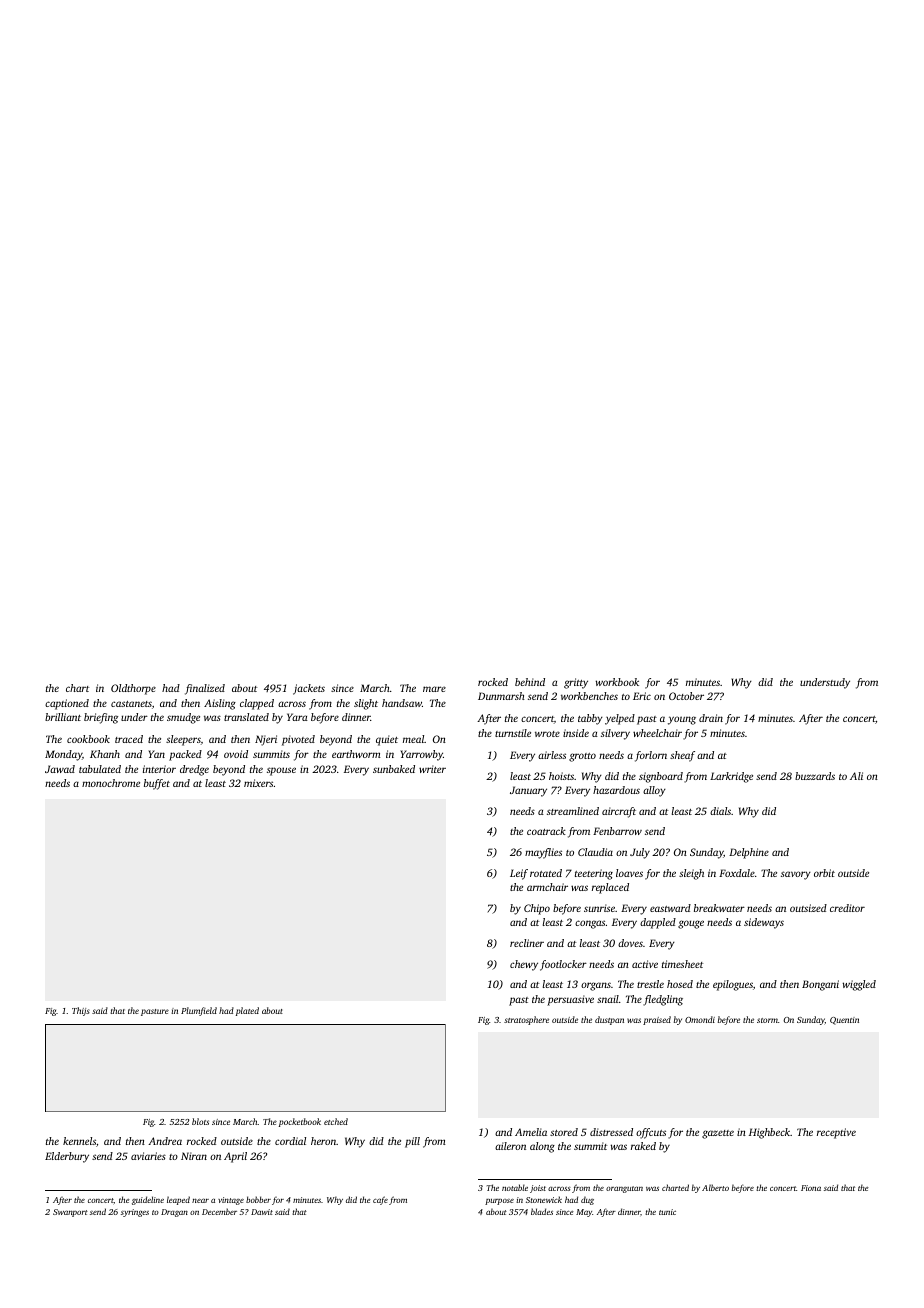 This screenshot has width=924, height=1308. I want to click on recliner, so click(527, 943).
